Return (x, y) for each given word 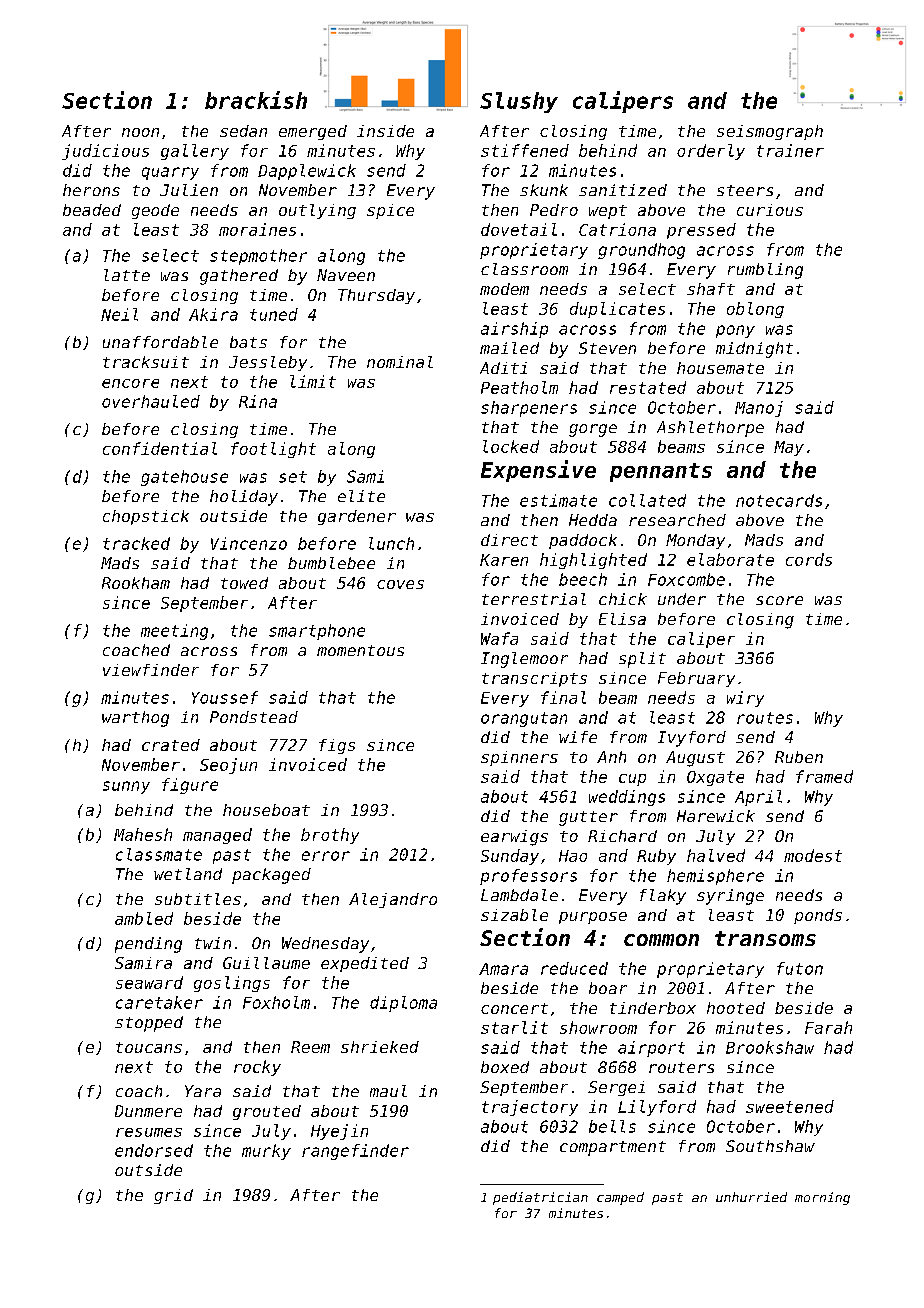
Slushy (519, 102)
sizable (514, 915)
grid (173, 1196)
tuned (274, 314)
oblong (755, 310)
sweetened (790, 1106)
